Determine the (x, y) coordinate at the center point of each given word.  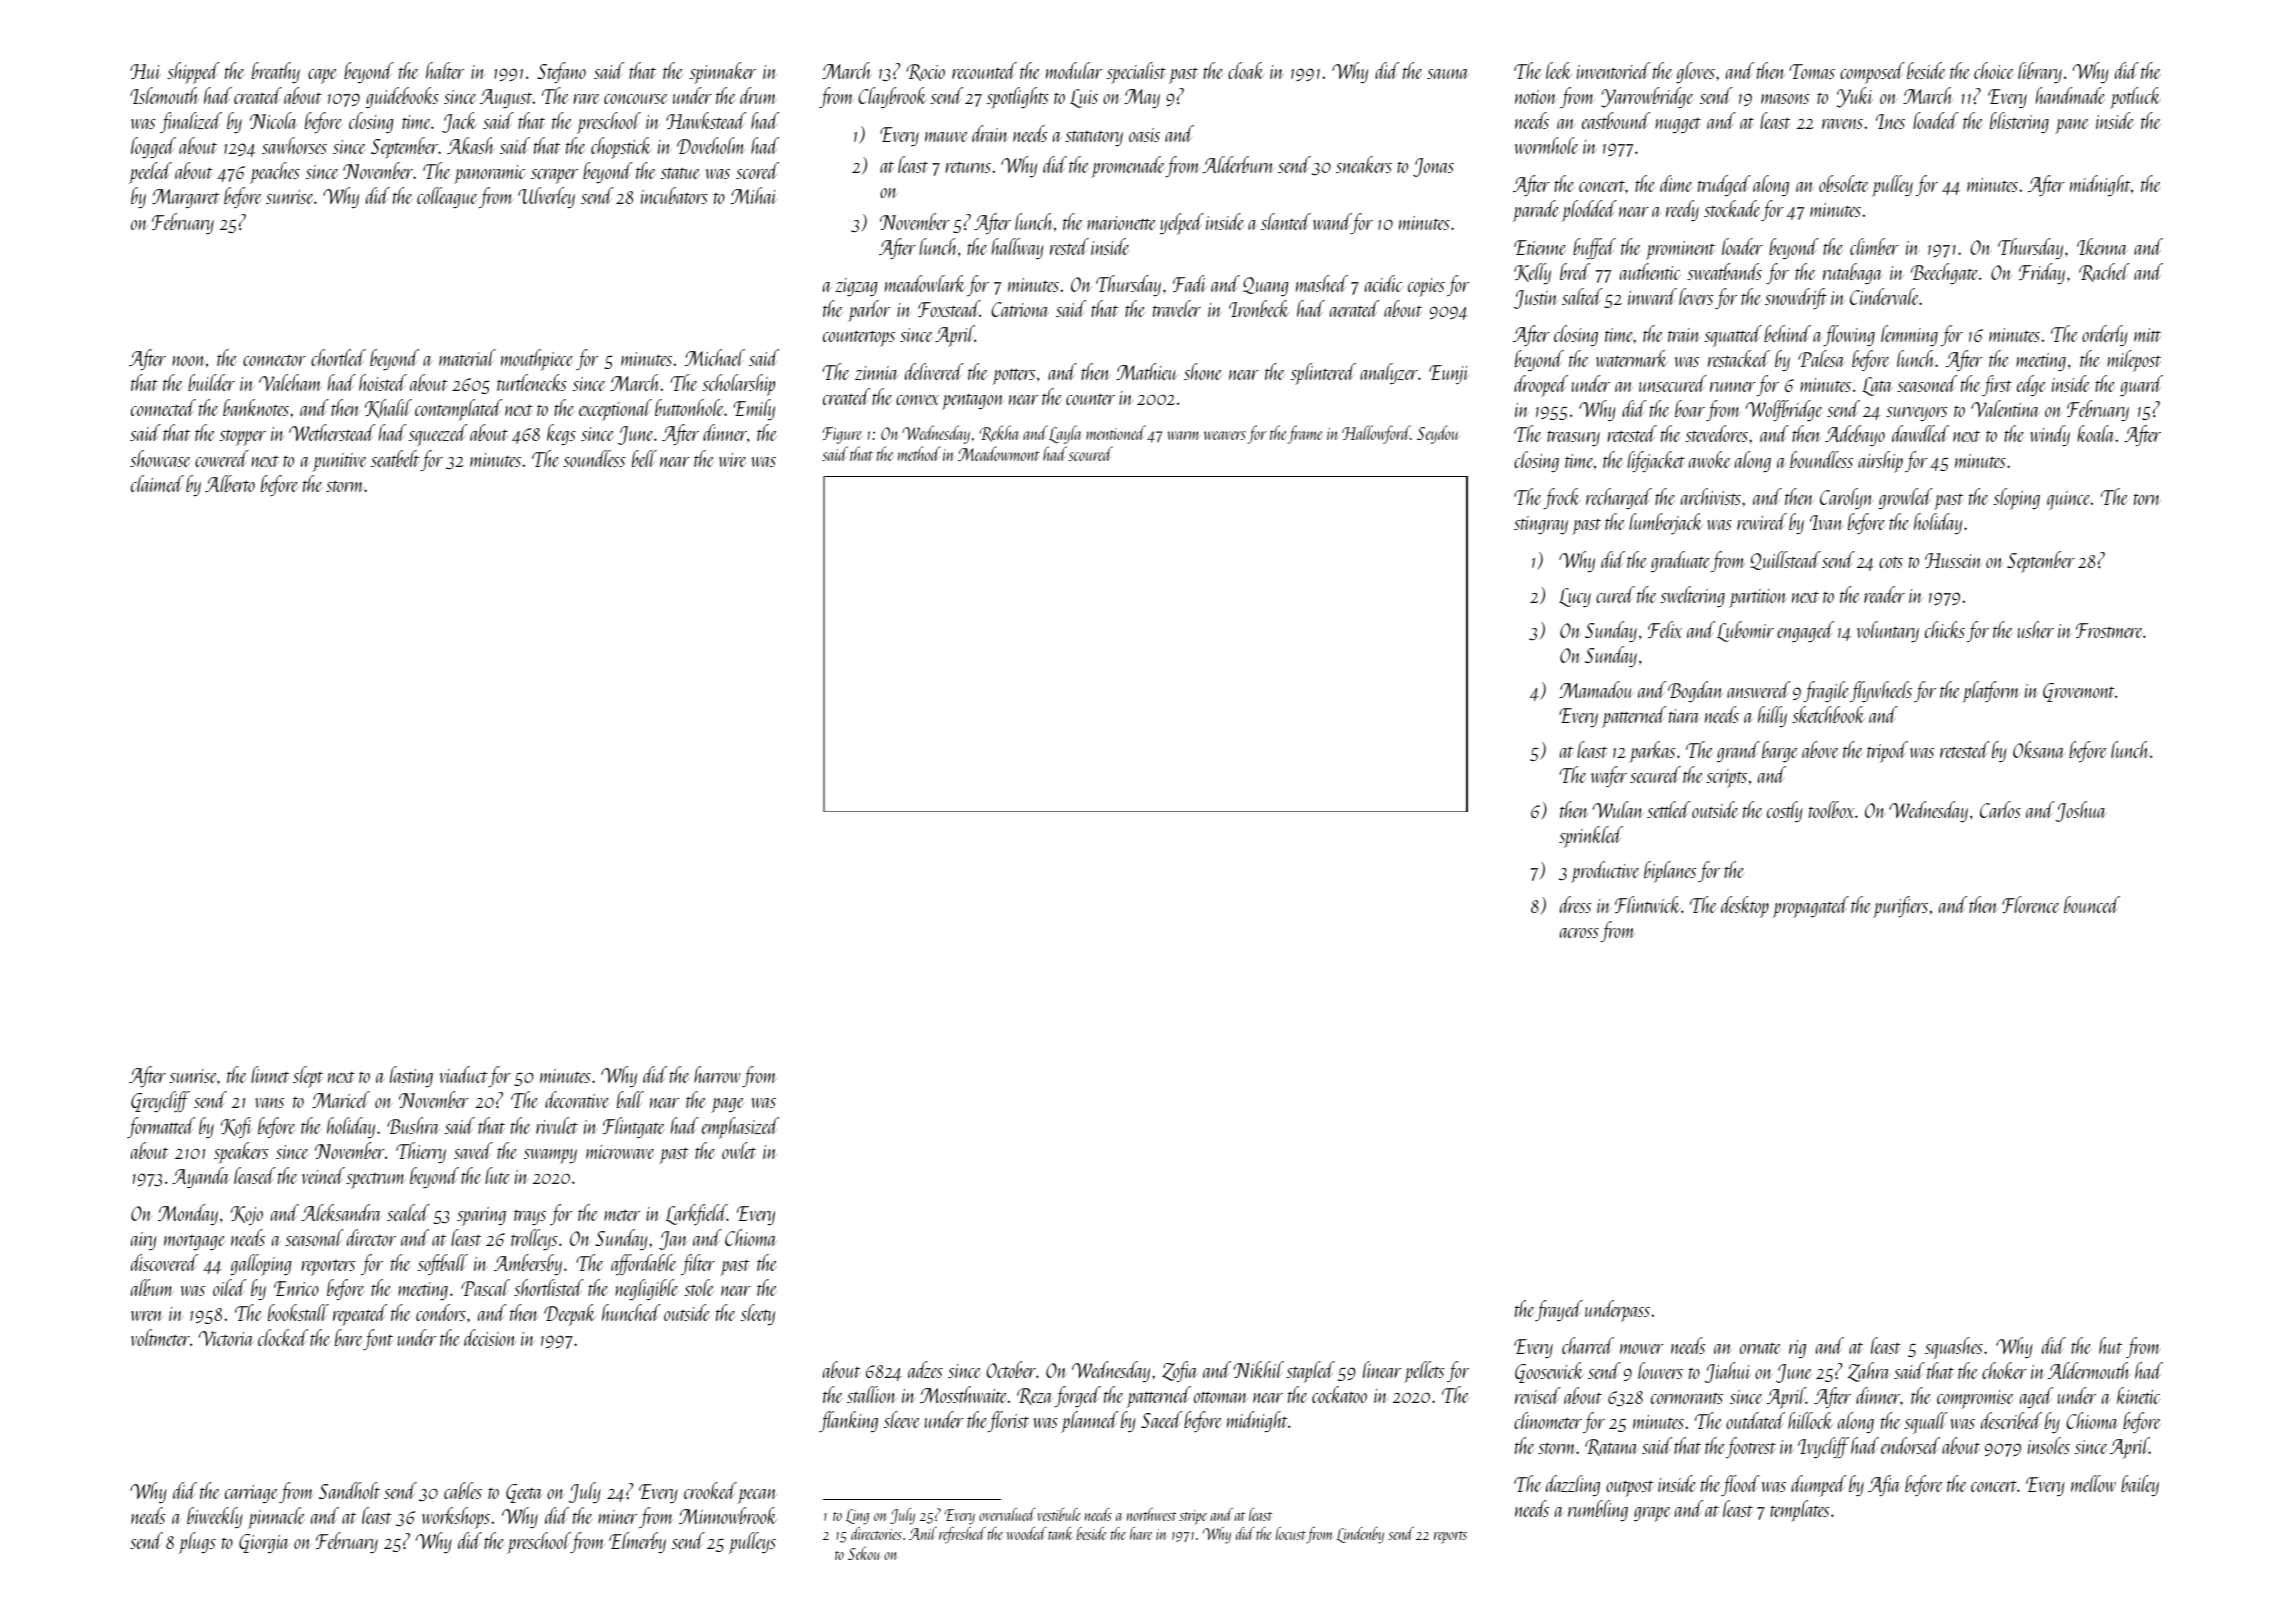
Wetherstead (332, 432)
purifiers (1900, 907)
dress (1575, 904)
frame (1305, 434)
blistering (2019, 122)
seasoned (1927, 383)
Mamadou (1596, 689)
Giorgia (264, 1543)
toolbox (1831, 809)
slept (308, 1077)
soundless (594, 458)
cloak (1246, 70)
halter (445, 70)
